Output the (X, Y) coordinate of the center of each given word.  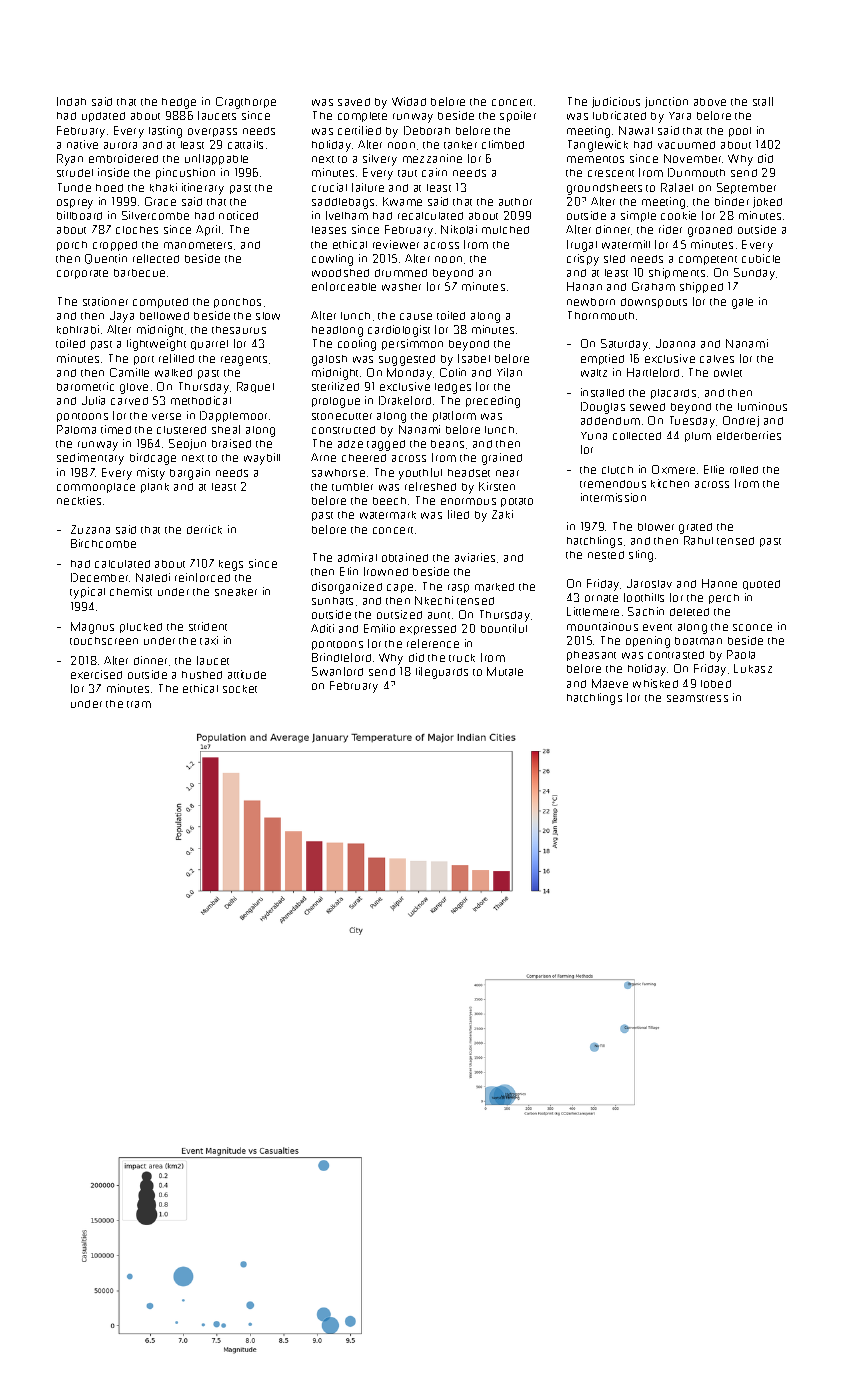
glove (134, 388)
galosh (329, 360)
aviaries (475, 557)
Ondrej (741, 421)
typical (87, 593)
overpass (212, 132)
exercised (96, 674)
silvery (380, 160)
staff (763, 101)
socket (240, 689)
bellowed (164, 316)
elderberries (749, 435)
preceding (493, 402)
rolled (744, 470)
